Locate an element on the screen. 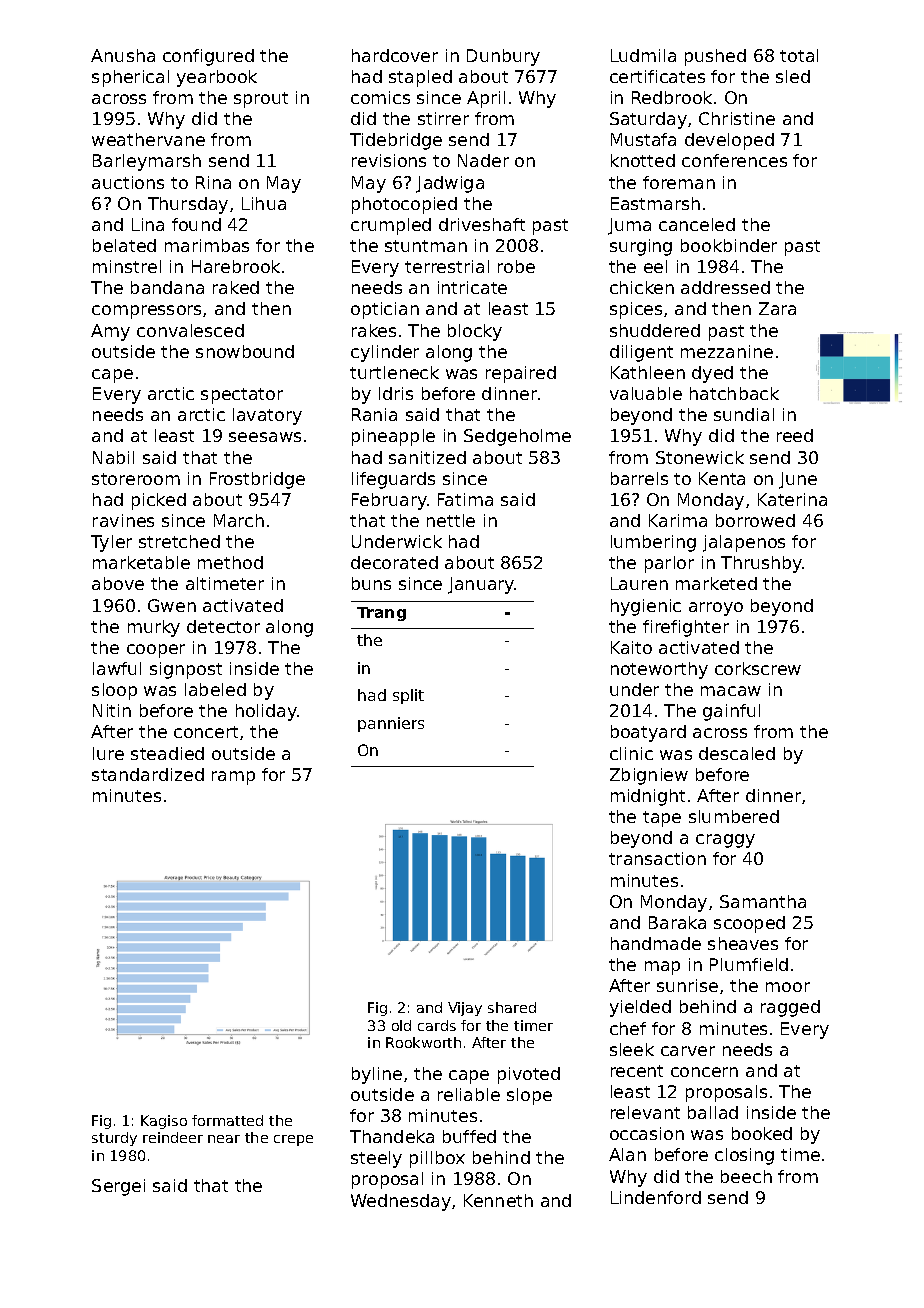 The width and height of the screenshot is (924, 1308). lure is located at coordinates (108, 753).
